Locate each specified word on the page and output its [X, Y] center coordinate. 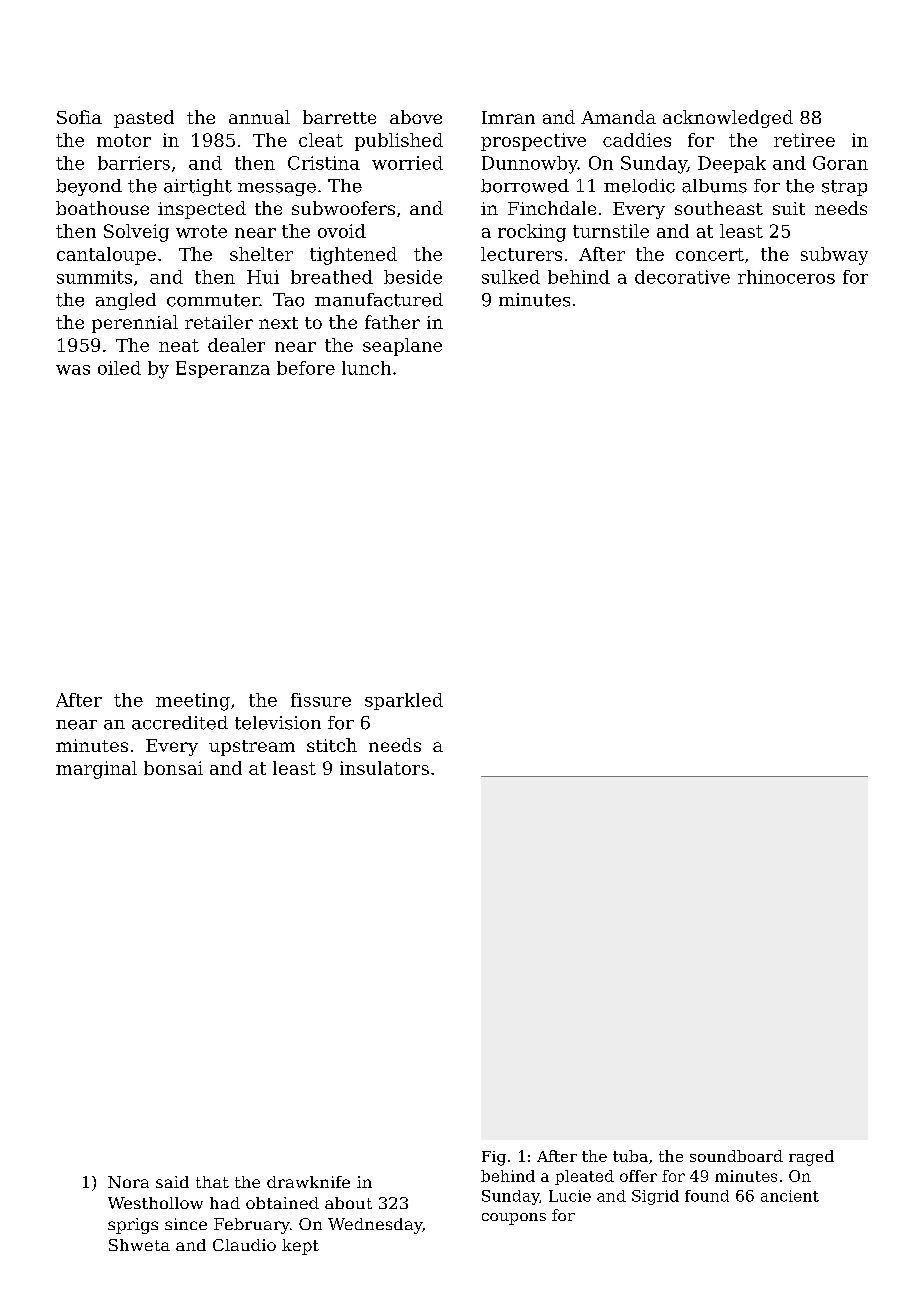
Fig [494, 1158]
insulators [384, 768]
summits [94, 277]
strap [844, 188]
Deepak [732, 164]
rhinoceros [786, 277]
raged [811, 1158]
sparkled [404, 701]
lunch [366, 368]
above [416, 117]
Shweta [139, 1245]
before [306, 368]
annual [259, 117]
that [212, 1182]
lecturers [521, 254]
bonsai [173, 768]
